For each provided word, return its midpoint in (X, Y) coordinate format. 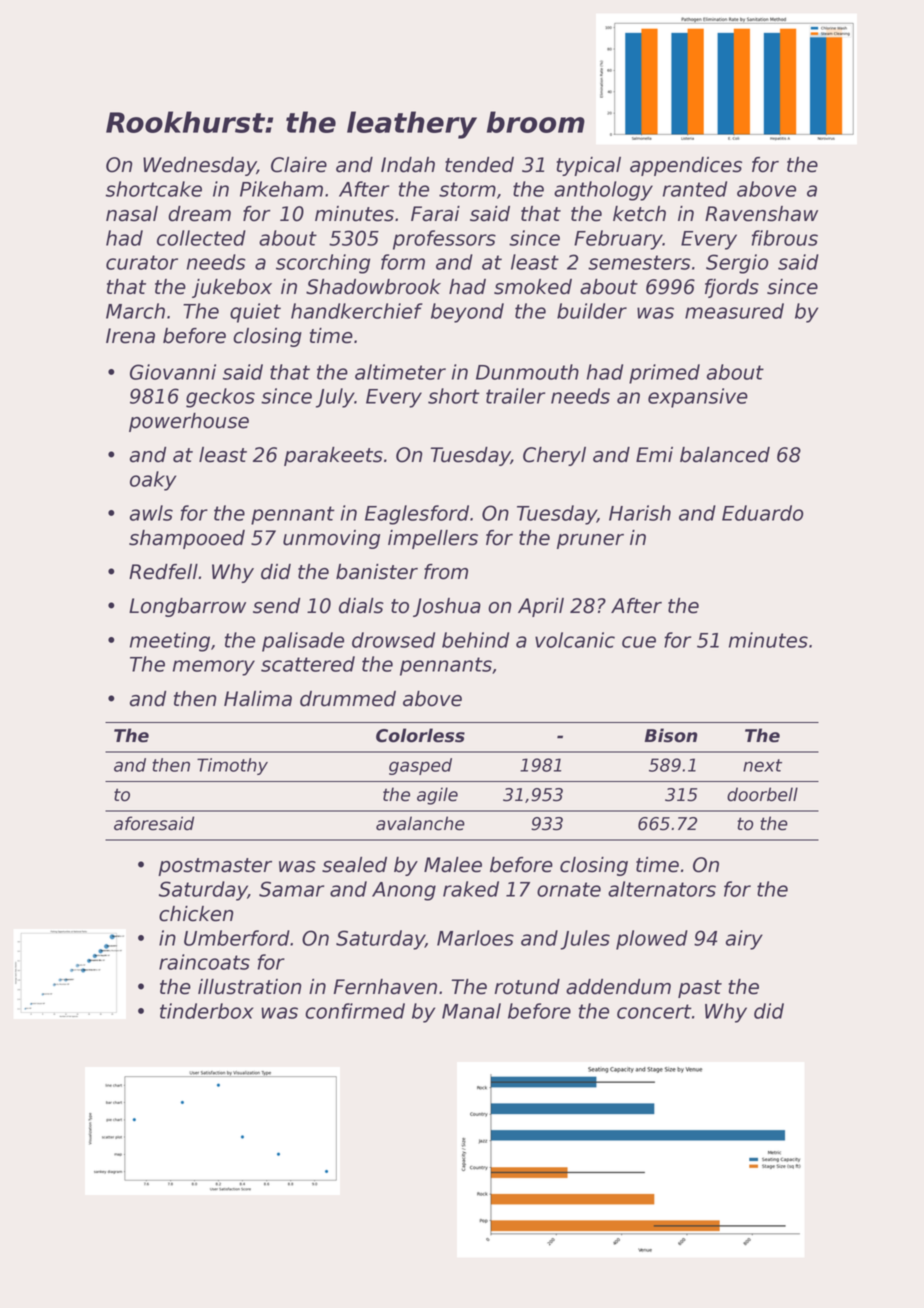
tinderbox (207, 1011)
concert (654, 1011)
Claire (299, 165)
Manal (471, 1011)
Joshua (447, 607)
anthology (603, 191)
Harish (640, 513)
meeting (170, 642)
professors (444, 240)
